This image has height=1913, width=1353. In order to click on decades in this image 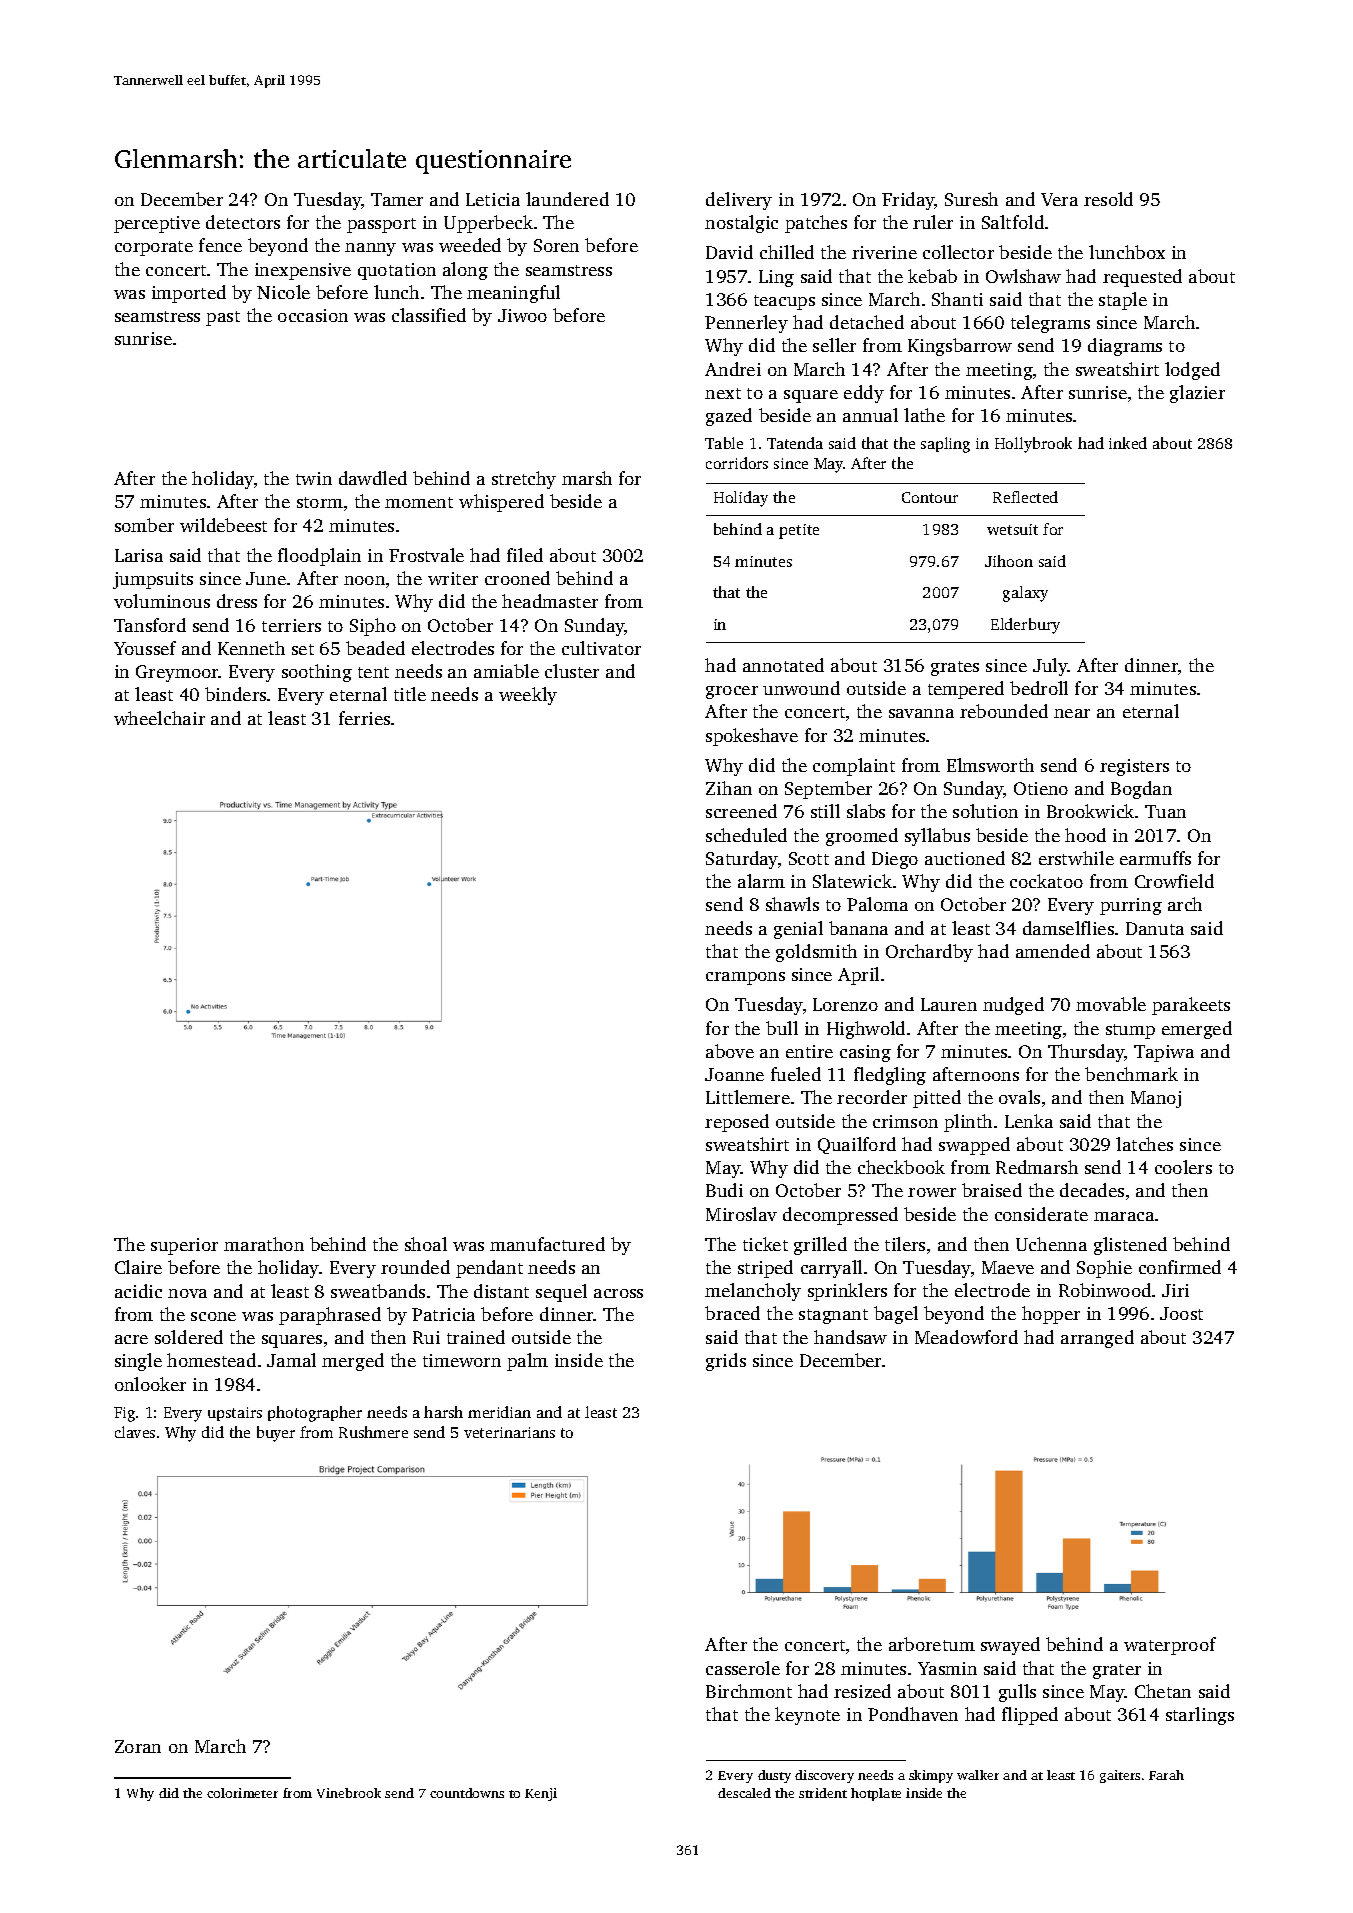, I will do `click(1092, 1190)`.
